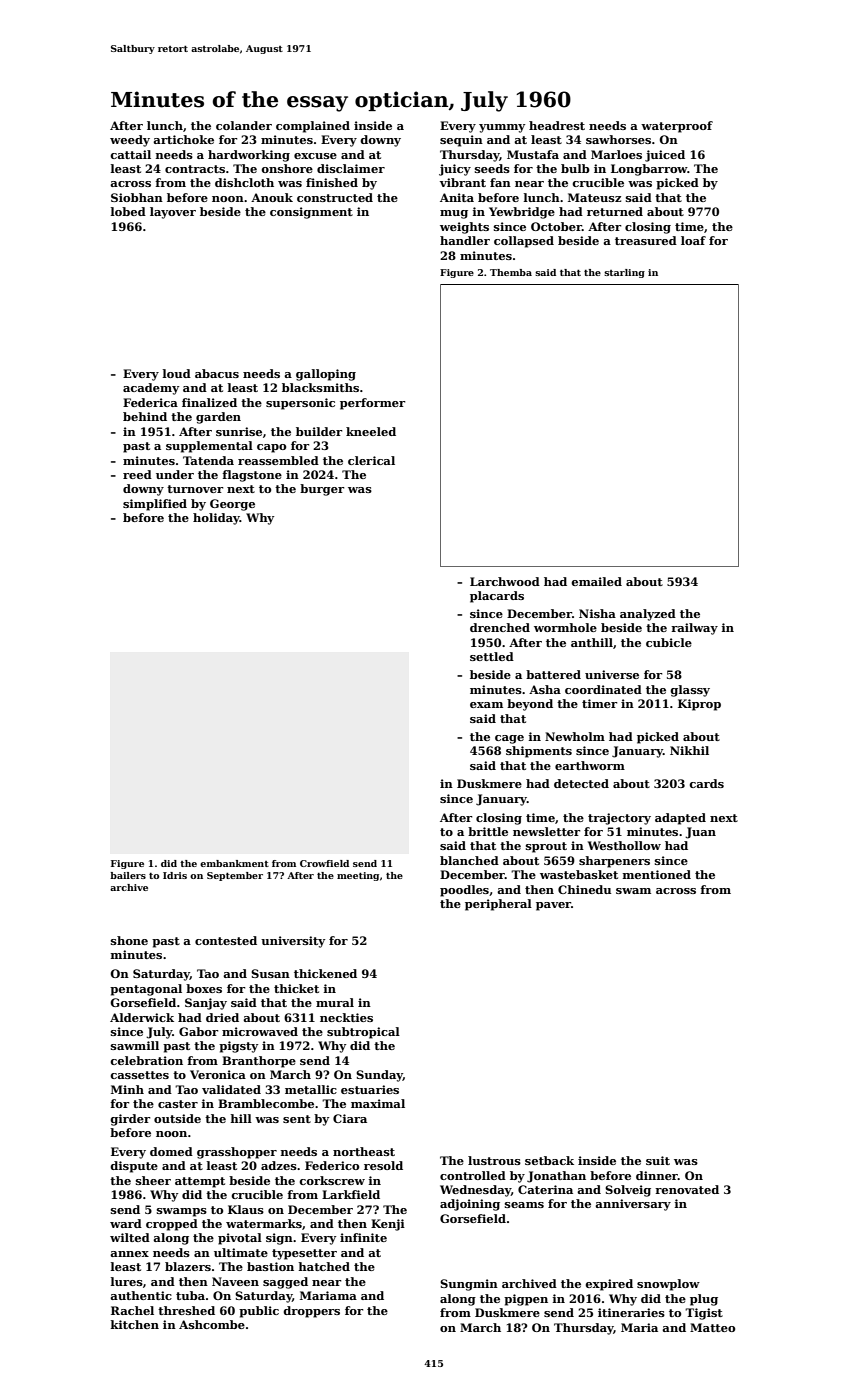 Image resolution: width=849 pixels, height=1400 pixels. I want to click on mentioned, so click(657, 874).
